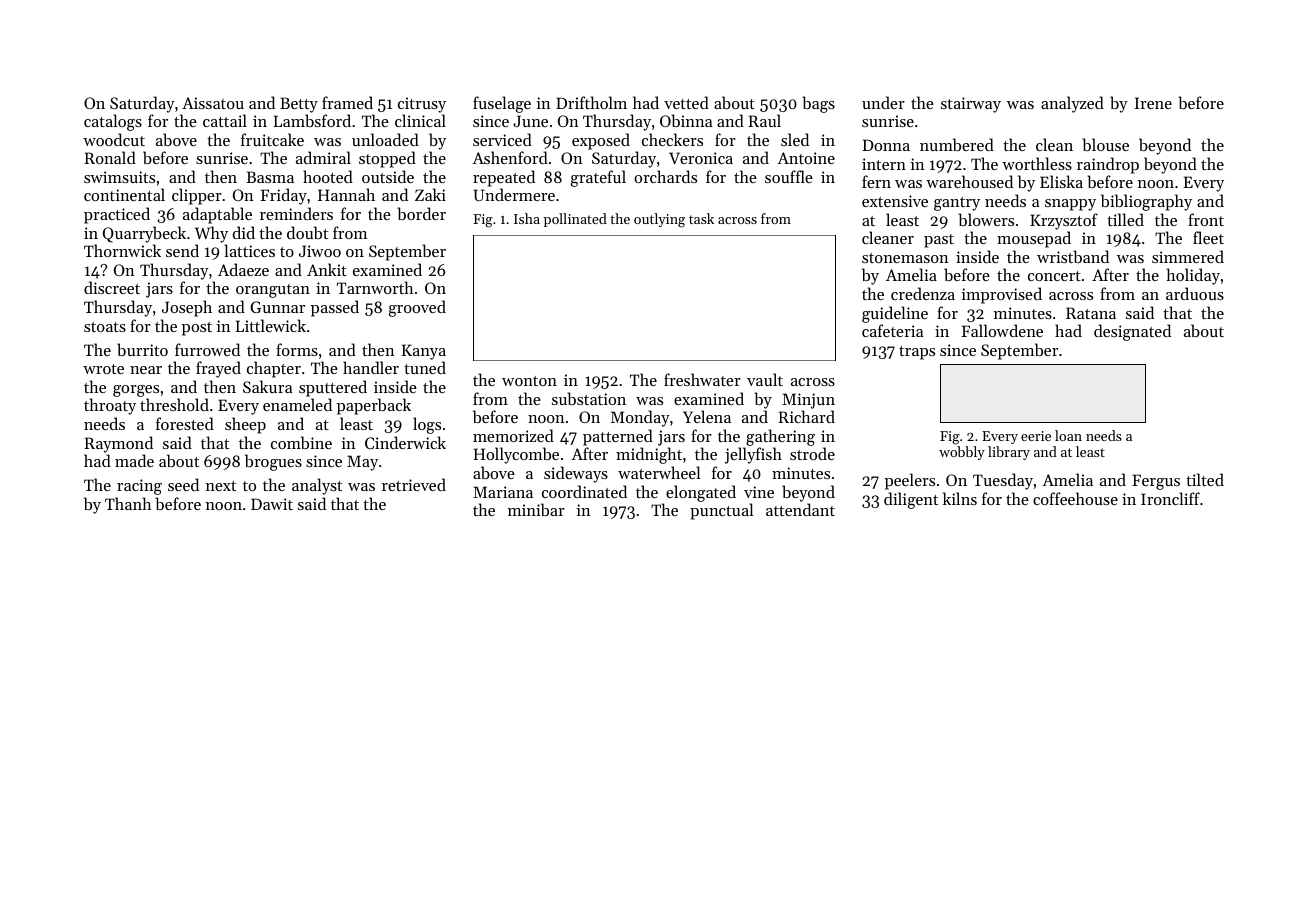  Describe the element at coordinates (536, 509) in the page. I see `minibar` at that location.
